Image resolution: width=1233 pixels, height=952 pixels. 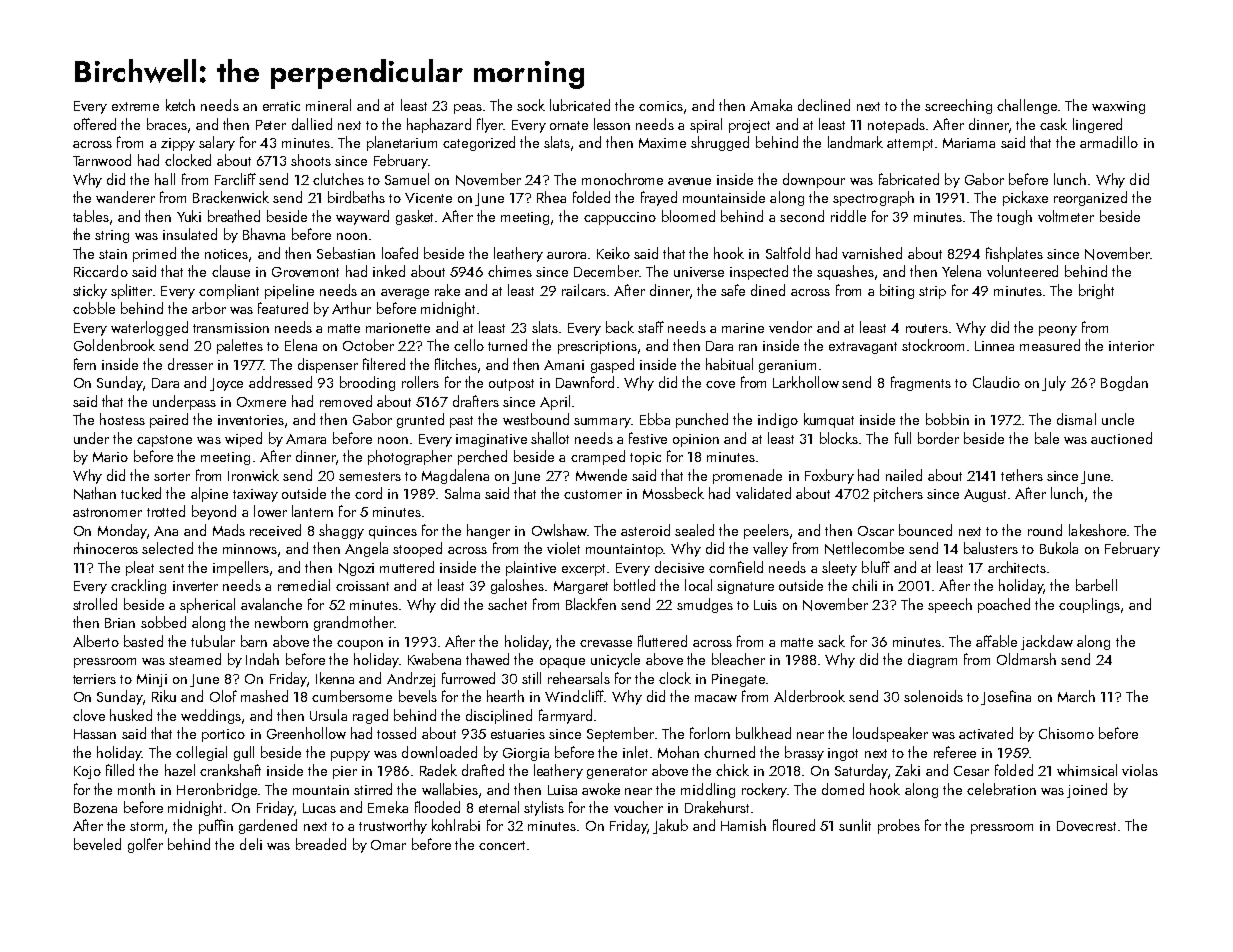 What do you see at coordinates (1086, 826) in the image?
I see `Dovecrest` at bounding box center [1086, 826].
